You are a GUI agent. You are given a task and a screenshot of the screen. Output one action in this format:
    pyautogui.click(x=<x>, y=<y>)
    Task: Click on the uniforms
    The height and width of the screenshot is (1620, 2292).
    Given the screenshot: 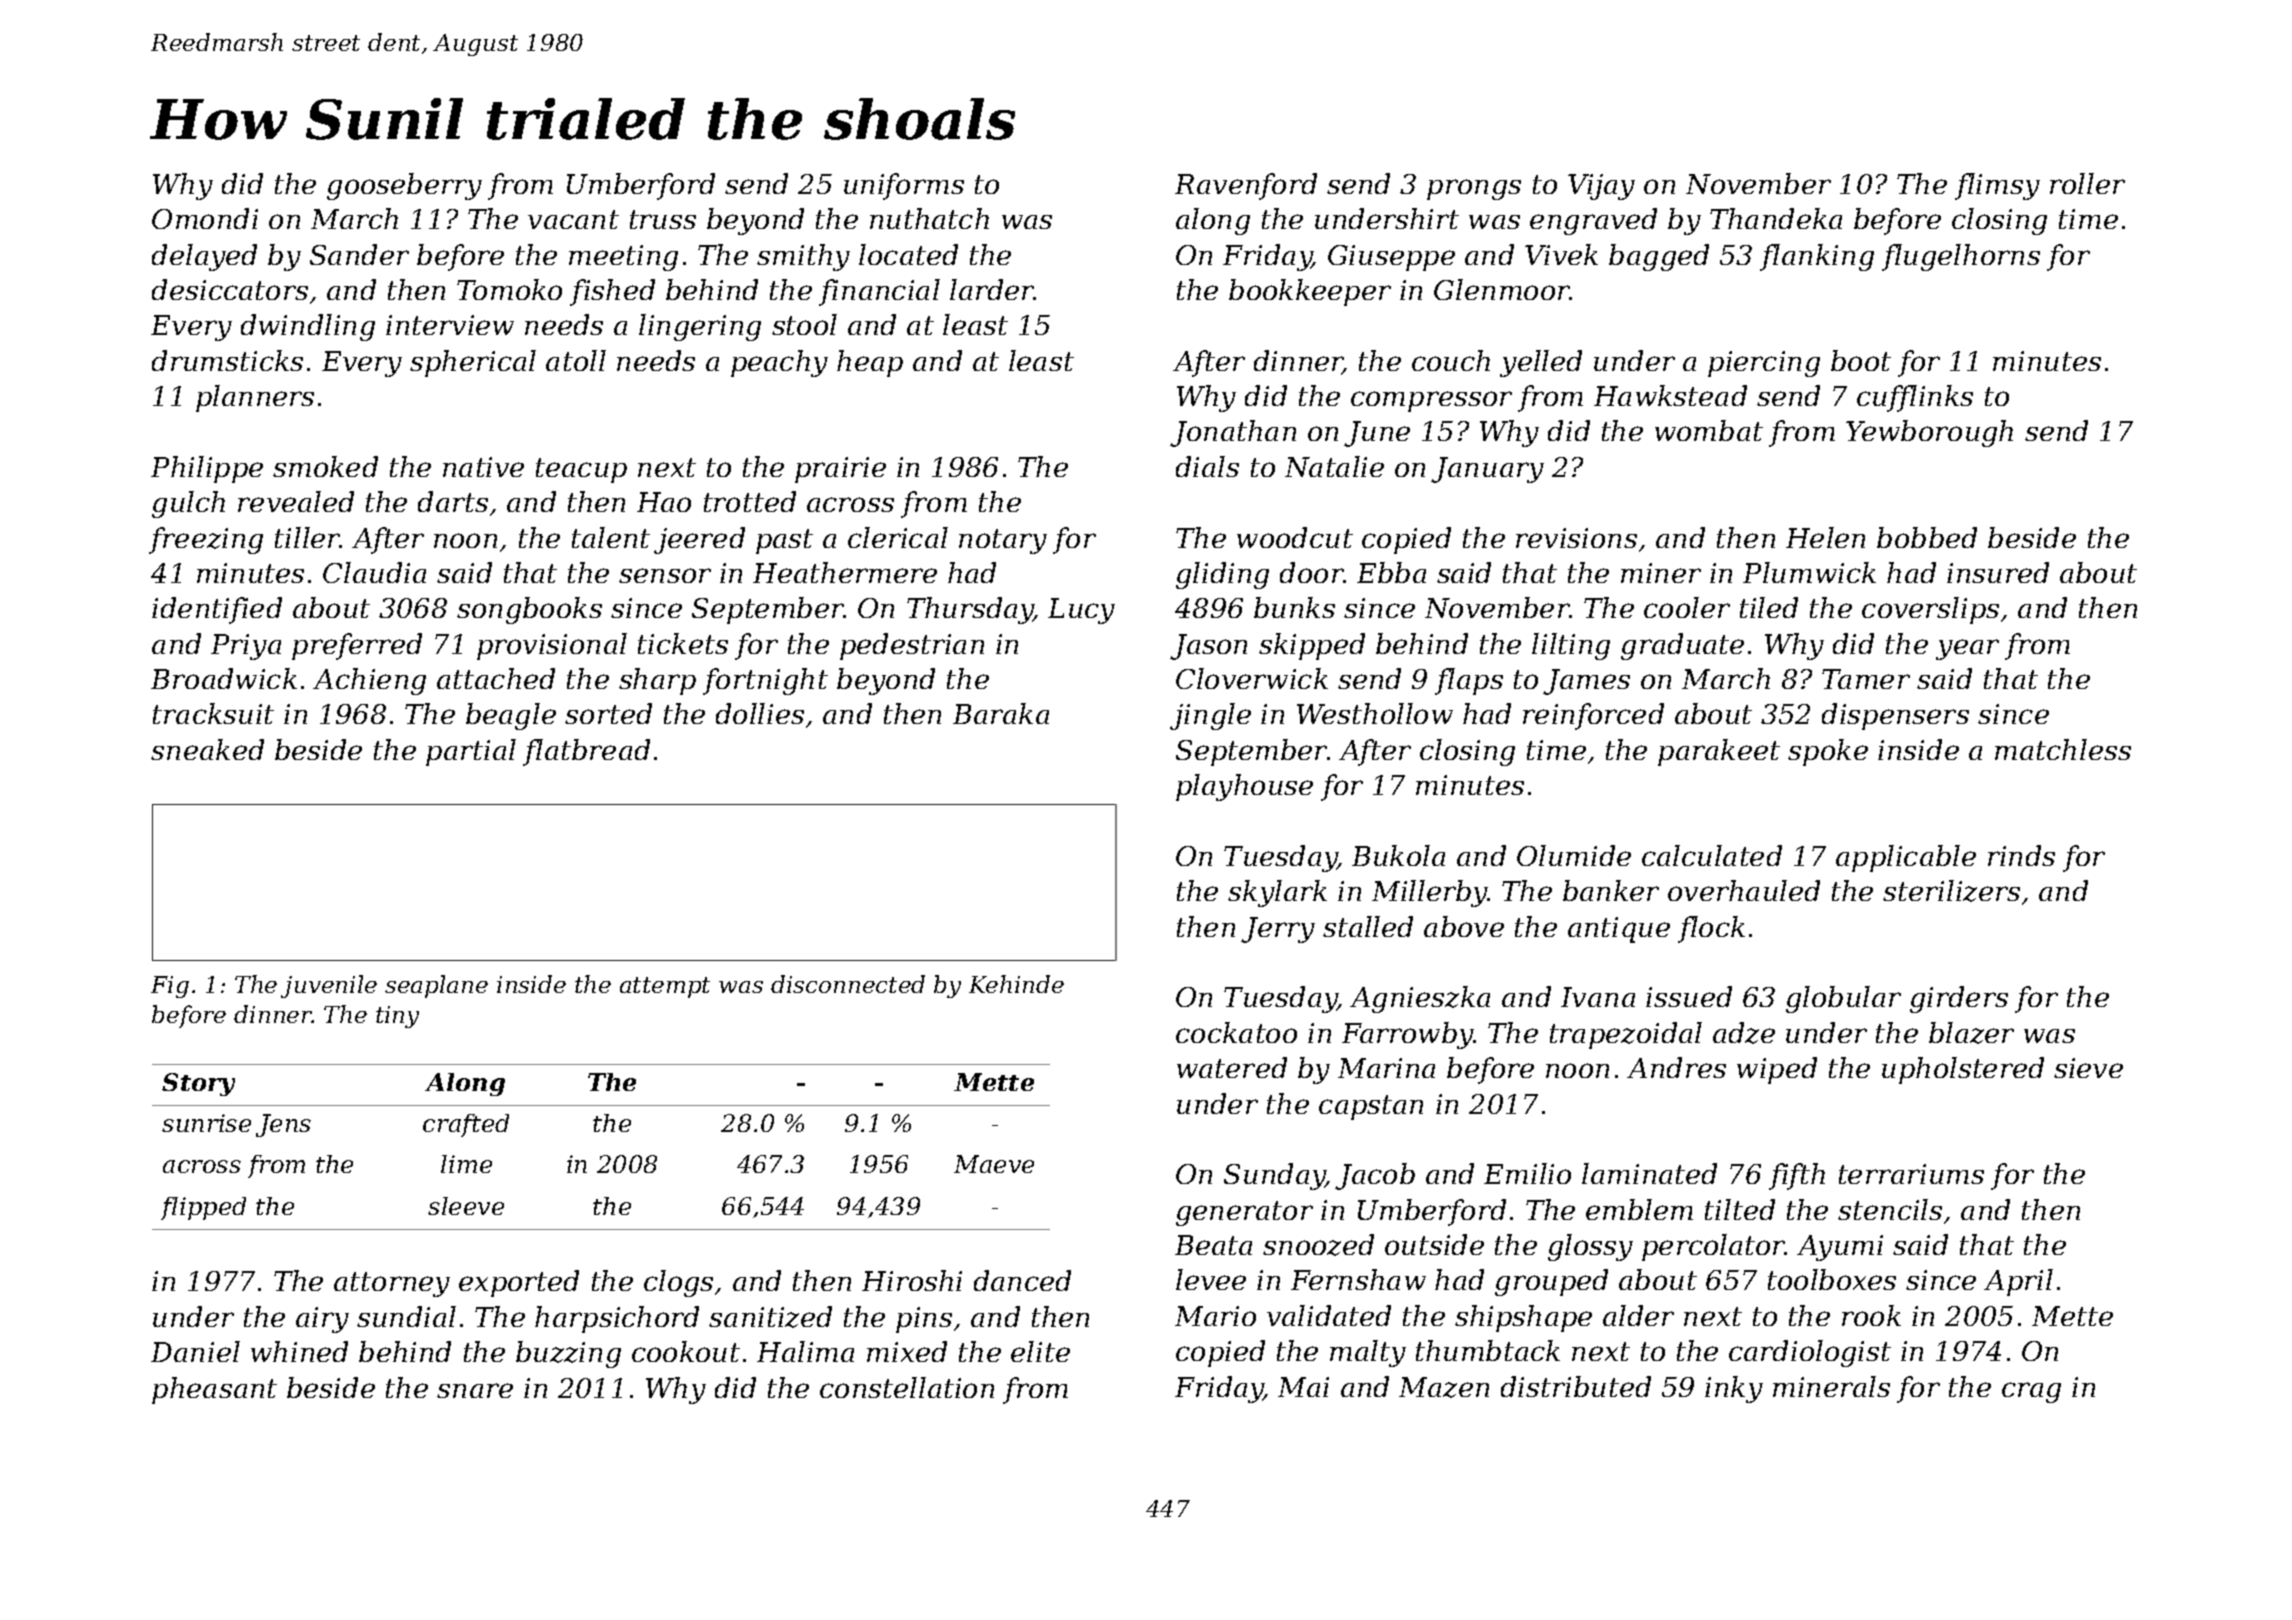 What is the action you would take?
    pyautogui.click(x=904, y=186)
